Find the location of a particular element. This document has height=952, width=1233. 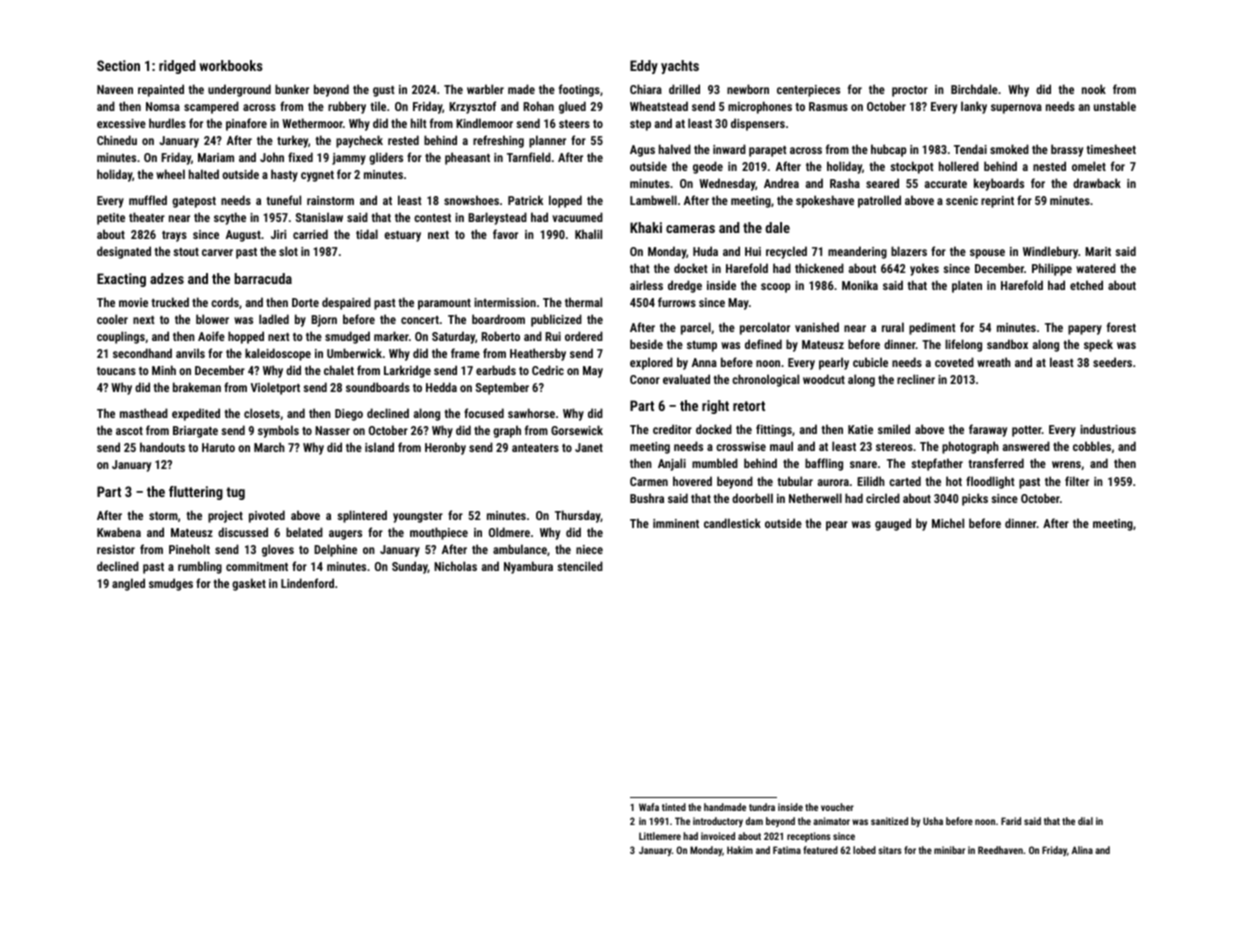

blazers is located at coordinates (909, 251).
